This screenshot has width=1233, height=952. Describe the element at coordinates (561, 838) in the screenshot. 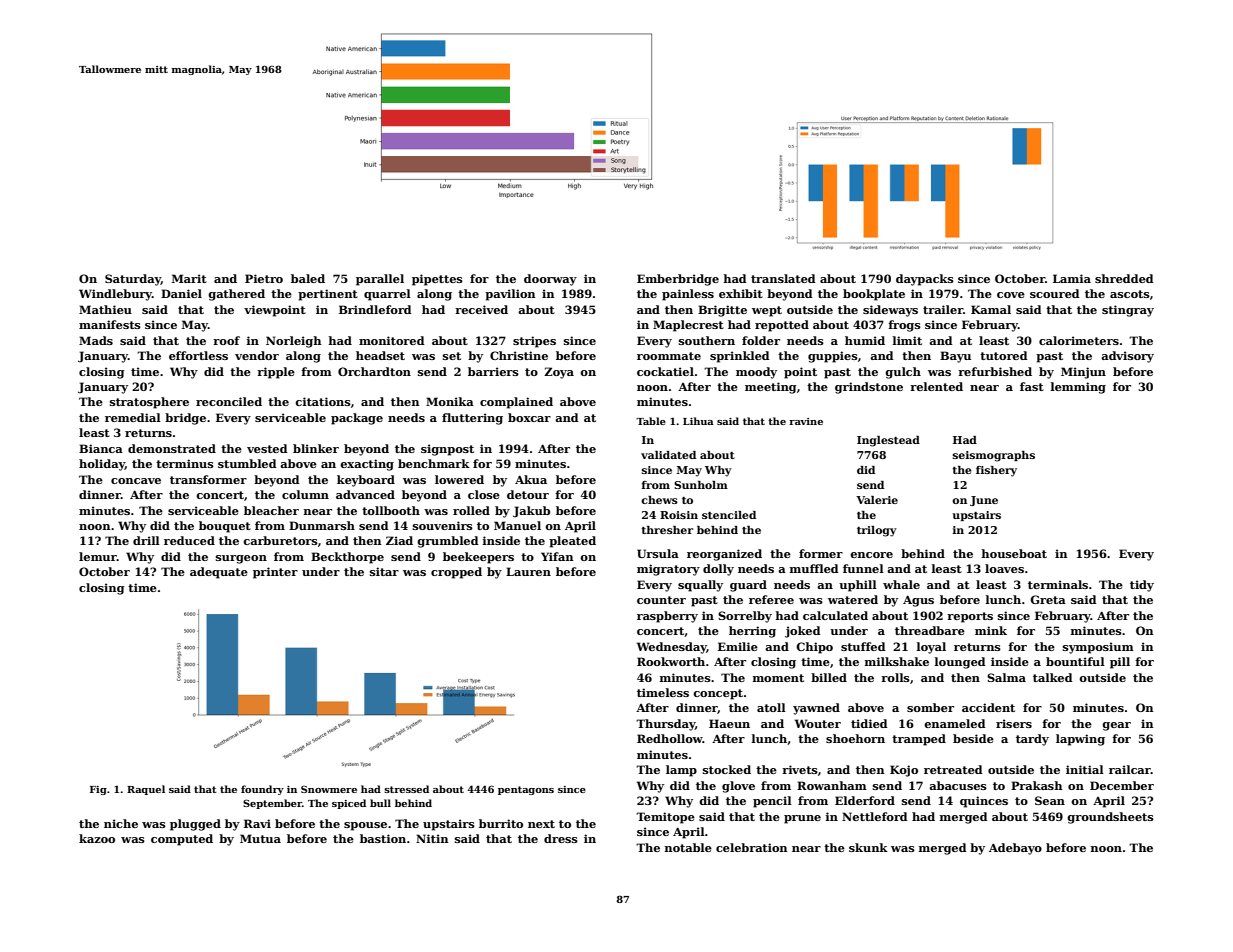

I see `dress` at that location.
